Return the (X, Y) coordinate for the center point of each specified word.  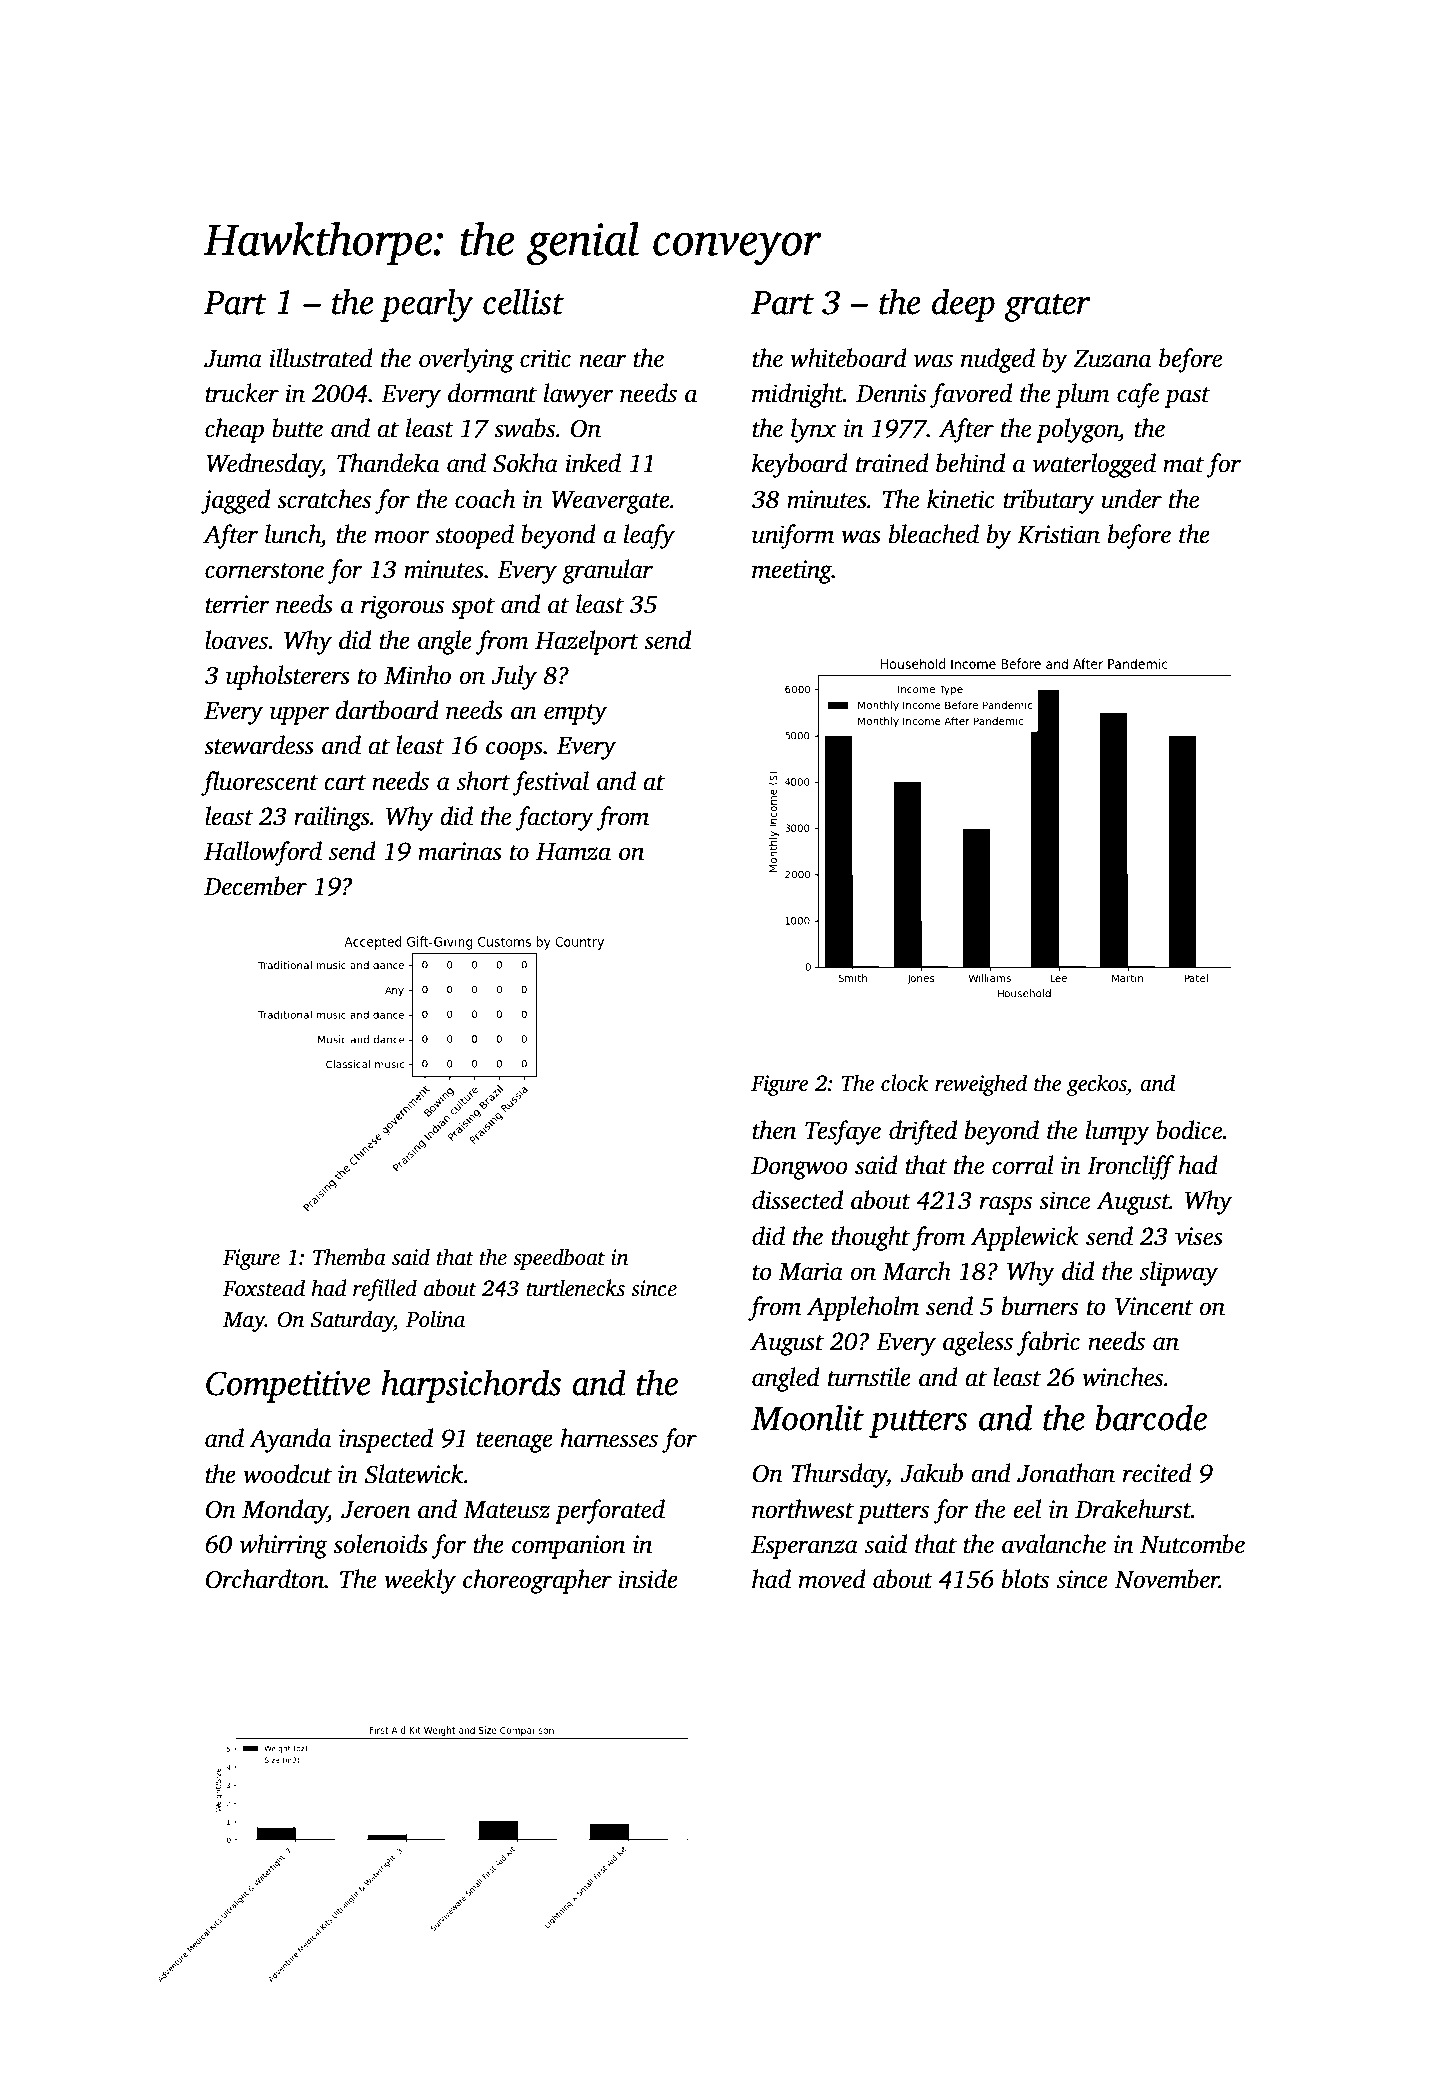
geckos (1097, 1085)
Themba (349, 1257)
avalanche (1054, 1544)
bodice (1189, 1130)
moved (832, 1579)
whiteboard (848, 358)
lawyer (579, 395)
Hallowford (263, 853)
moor (402, 537)
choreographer (537, 1581)
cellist (523, 301)
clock (905, 1083)
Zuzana (1112, 359)
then (774, 1130)
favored (971, 395)
